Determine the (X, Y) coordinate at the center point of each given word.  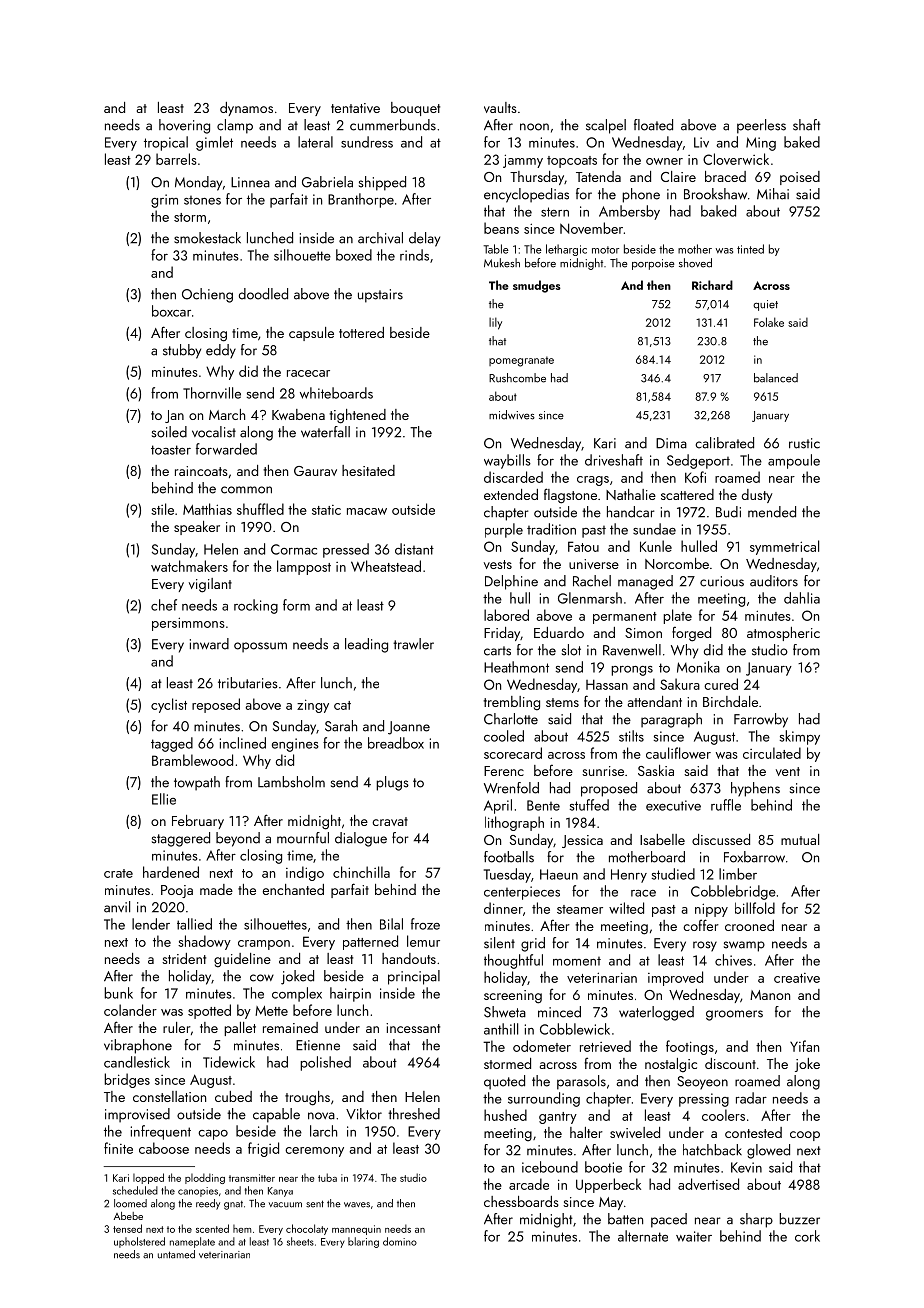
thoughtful (513, 961)
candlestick (137, 1062)
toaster (171, 450)
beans (501, 228)
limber (738, 874)
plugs (392, 783)
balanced (776, 378)
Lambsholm (291, 782)
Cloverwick (736, 159)
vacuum (285, 1205)
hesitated (368, 470)
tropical (166, 143)
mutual (800, 839)
